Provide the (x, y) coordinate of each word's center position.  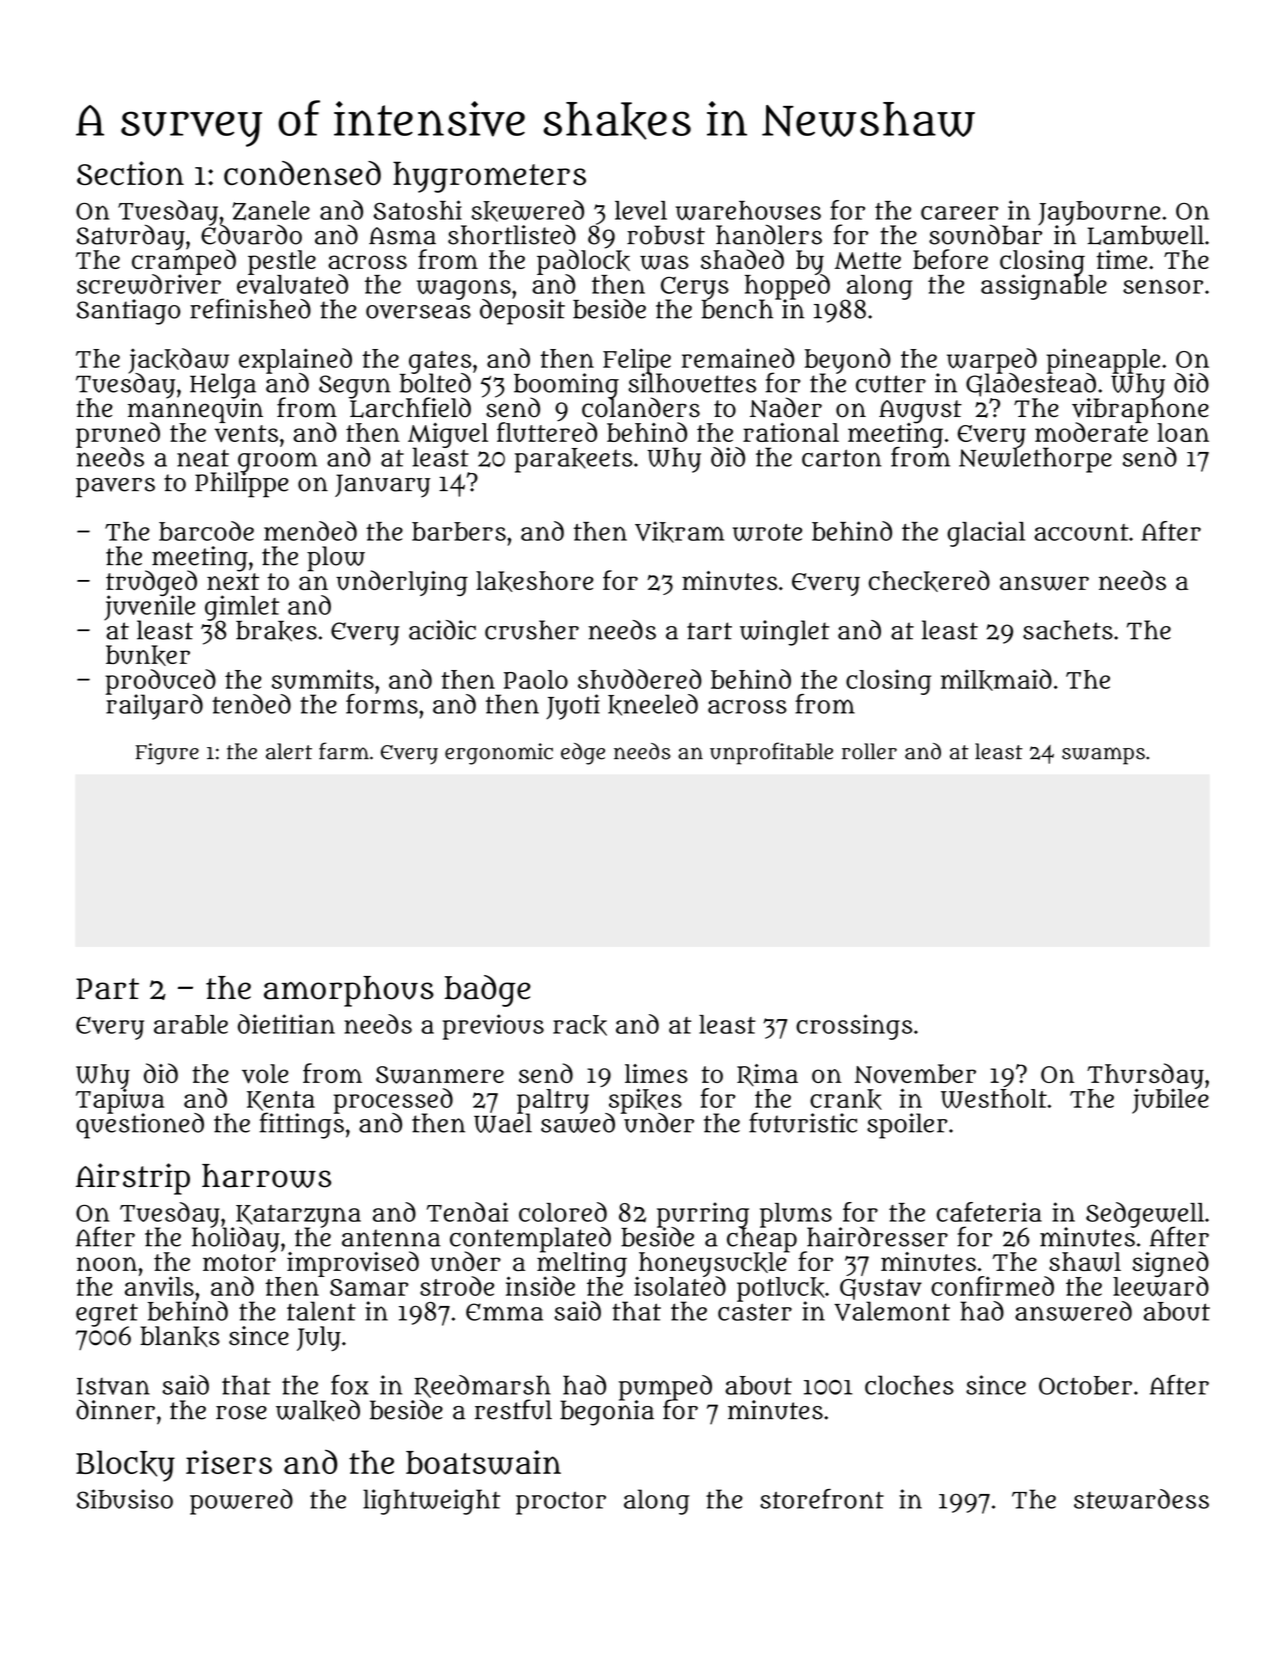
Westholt (994, 1099)
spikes (645, 1100)
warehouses (748, 210)
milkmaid (996, 680)
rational (791, 432)
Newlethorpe (1035, 460)
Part (107, 989)
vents (246, 433)
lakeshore (535, 581)
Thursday (1145, 1076)
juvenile (149, 608)
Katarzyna (298, 1216)
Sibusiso (125, 1499)
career (960, 213)
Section (130, 173)
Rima (767, 1075)
